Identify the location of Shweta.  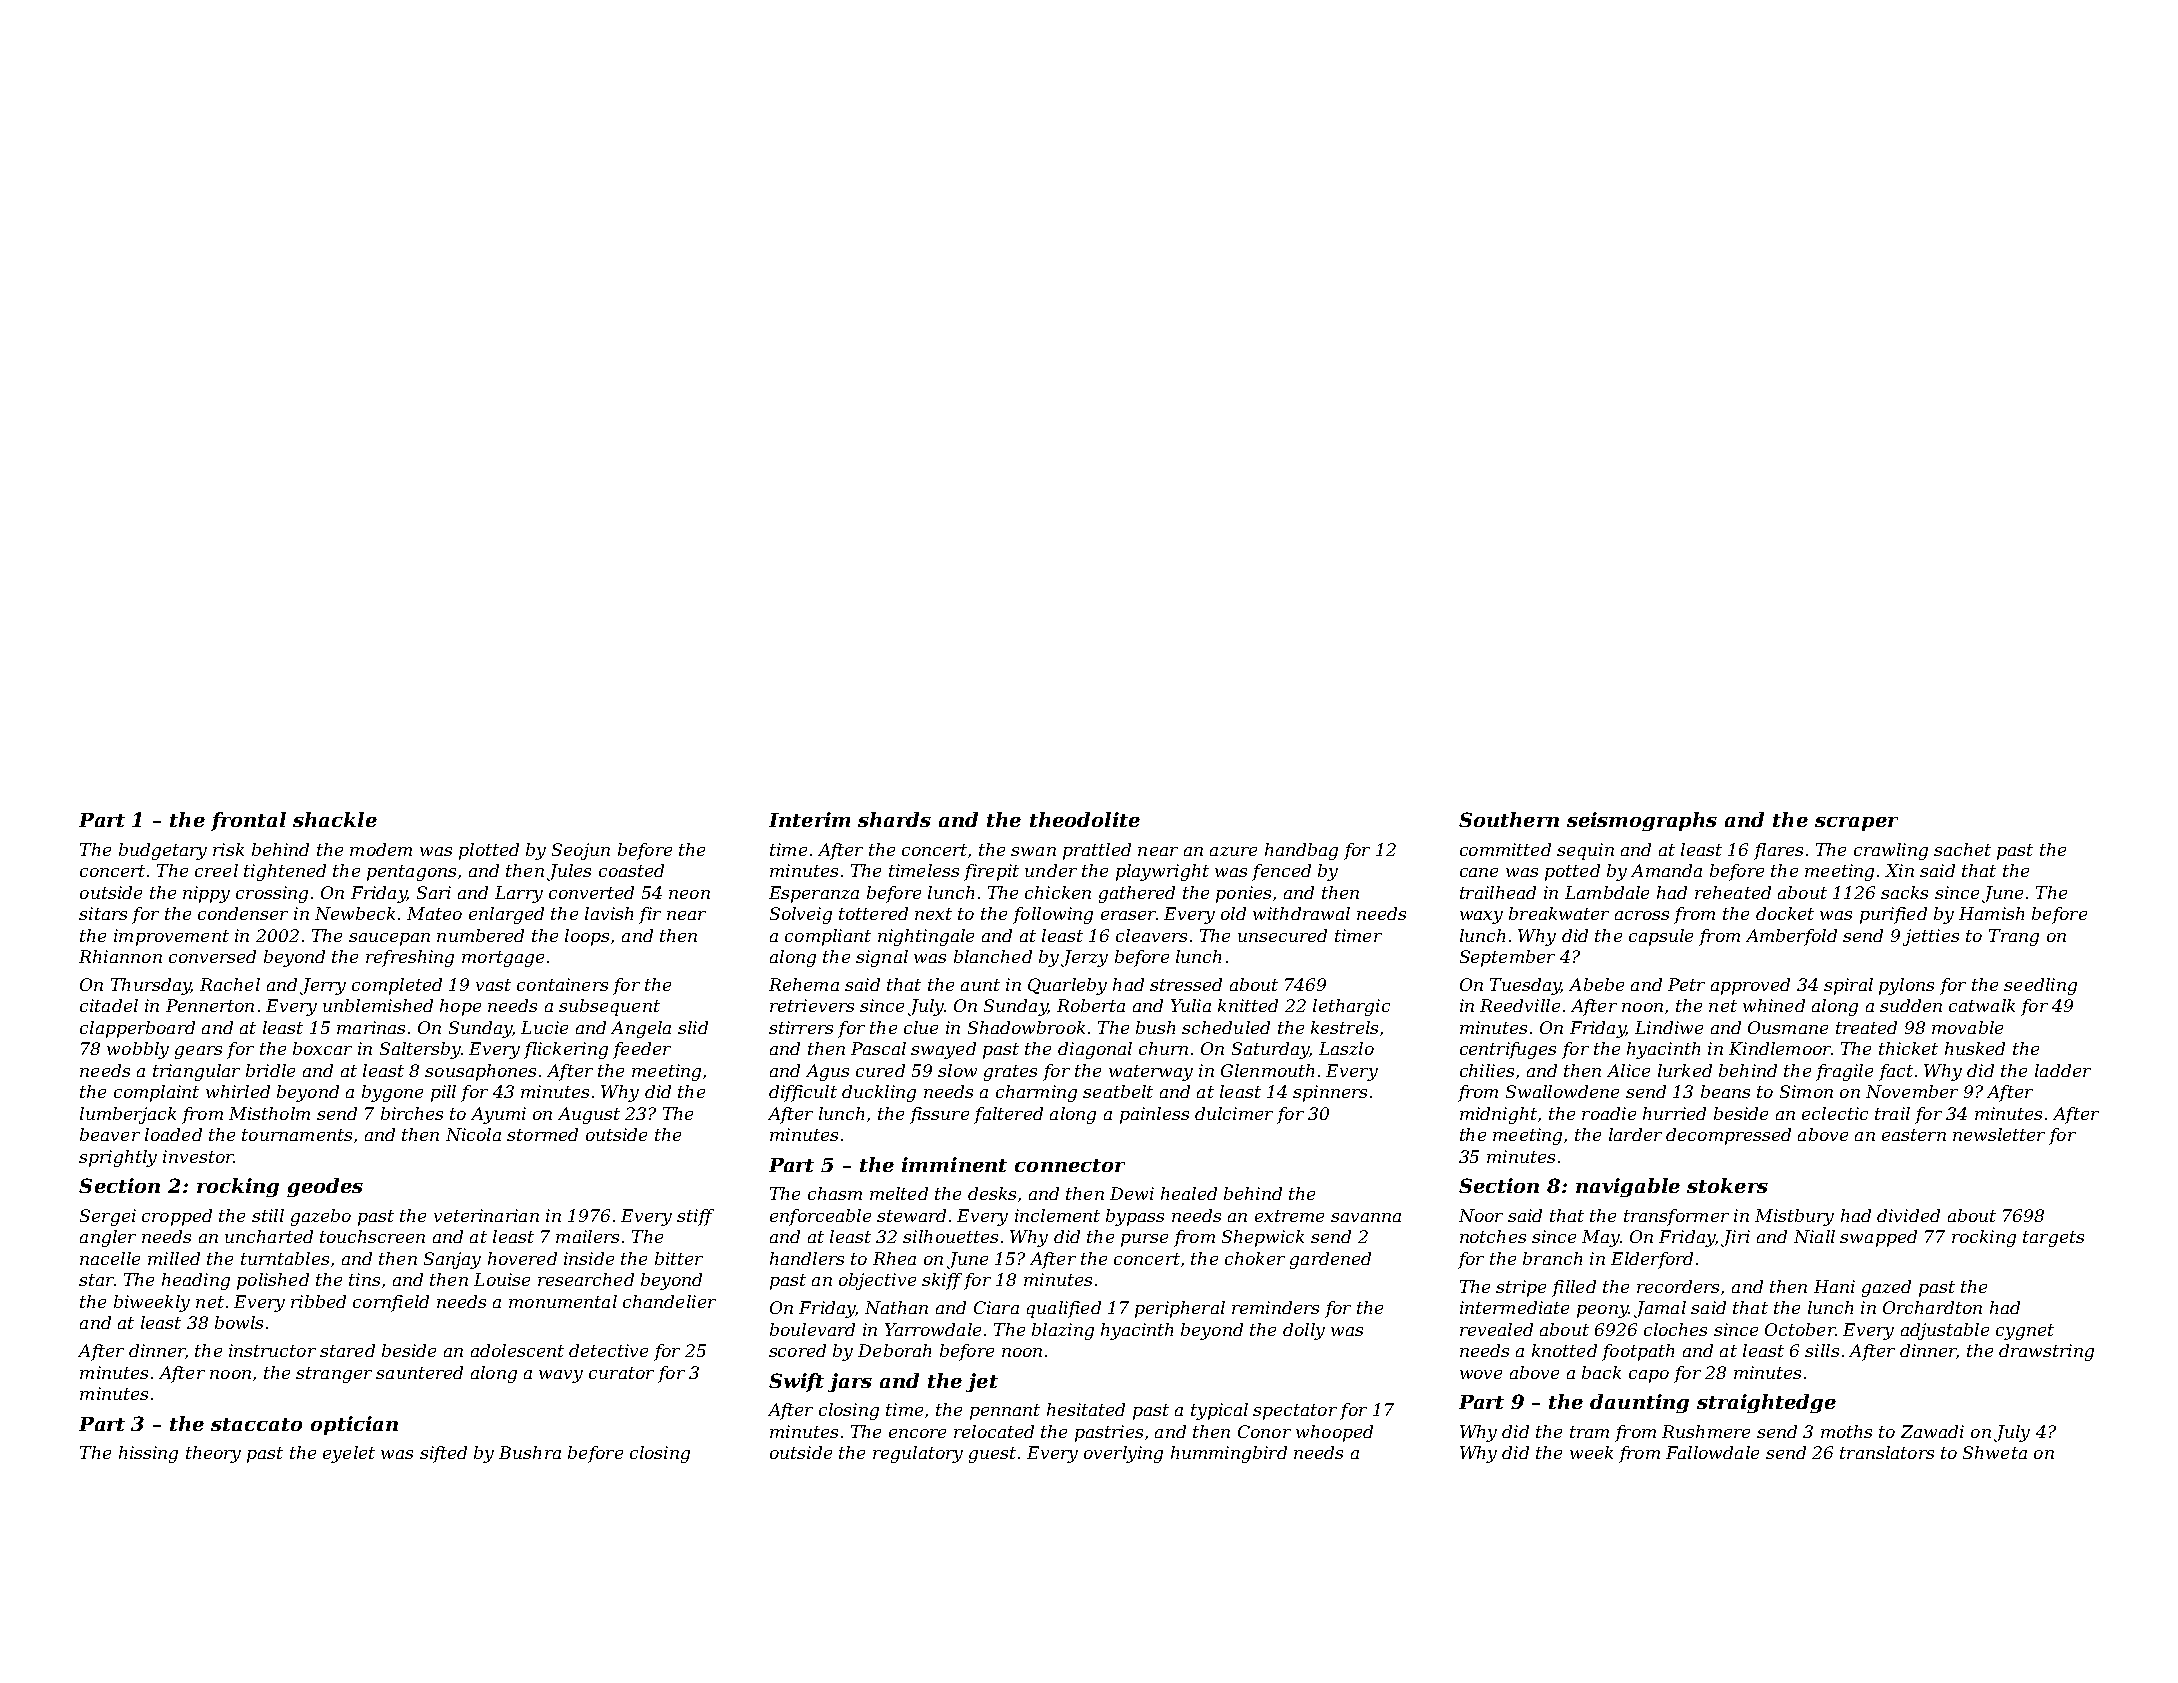
(1995, 1452).
